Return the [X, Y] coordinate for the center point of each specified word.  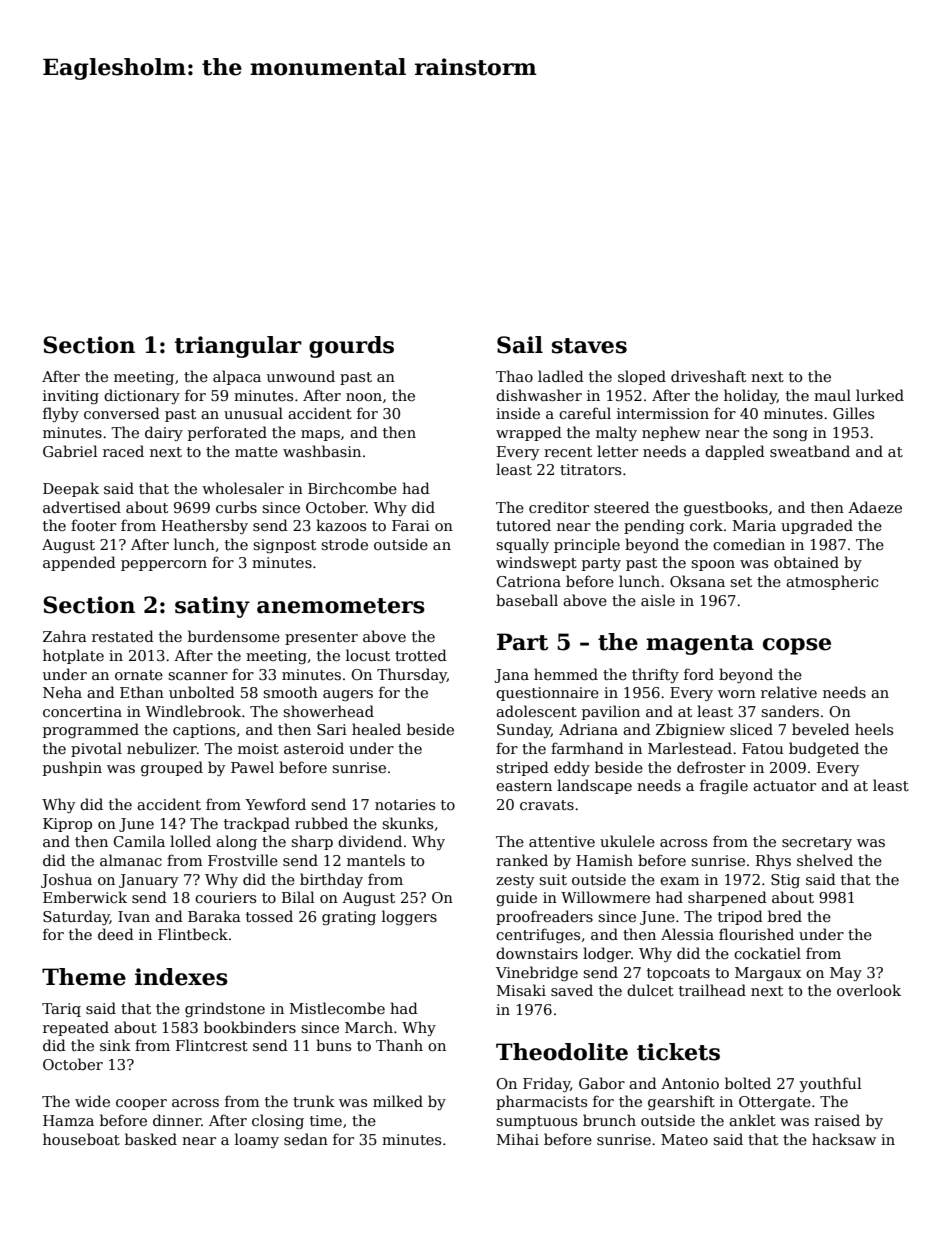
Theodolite [562, 1052]
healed [376, 729]
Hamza [68, 1120]
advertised [82, 507]
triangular [238, 347]
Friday [546, 1084]
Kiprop [67, 825]
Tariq [61, 1010]
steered [622, 507]
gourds [351, 347]
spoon [713, 565]
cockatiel [767, 953]
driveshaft [708, 376]
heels [874, 729]
